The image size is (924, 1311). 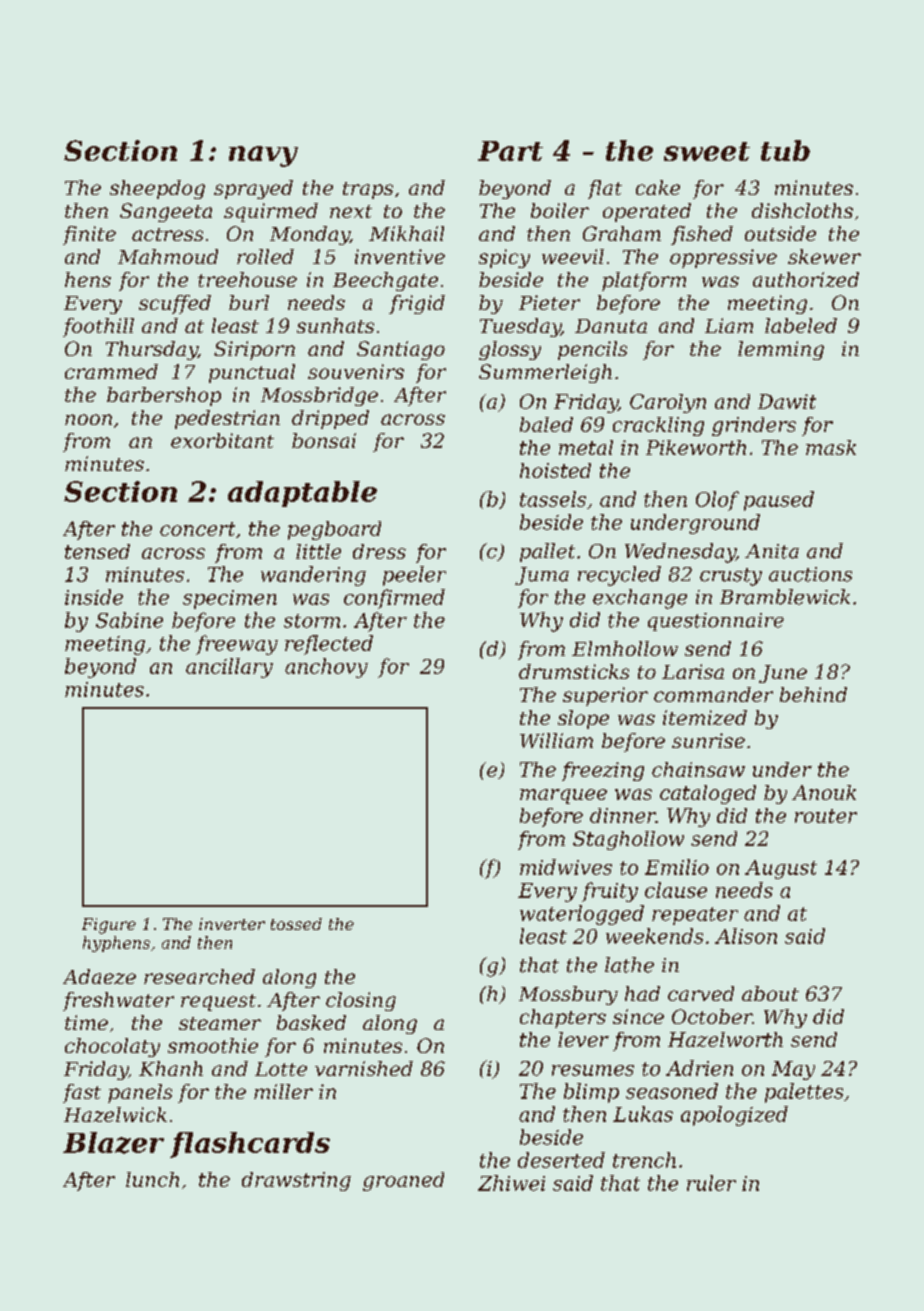 I want to click on Bramblewick, so click(x=785, y=597).
